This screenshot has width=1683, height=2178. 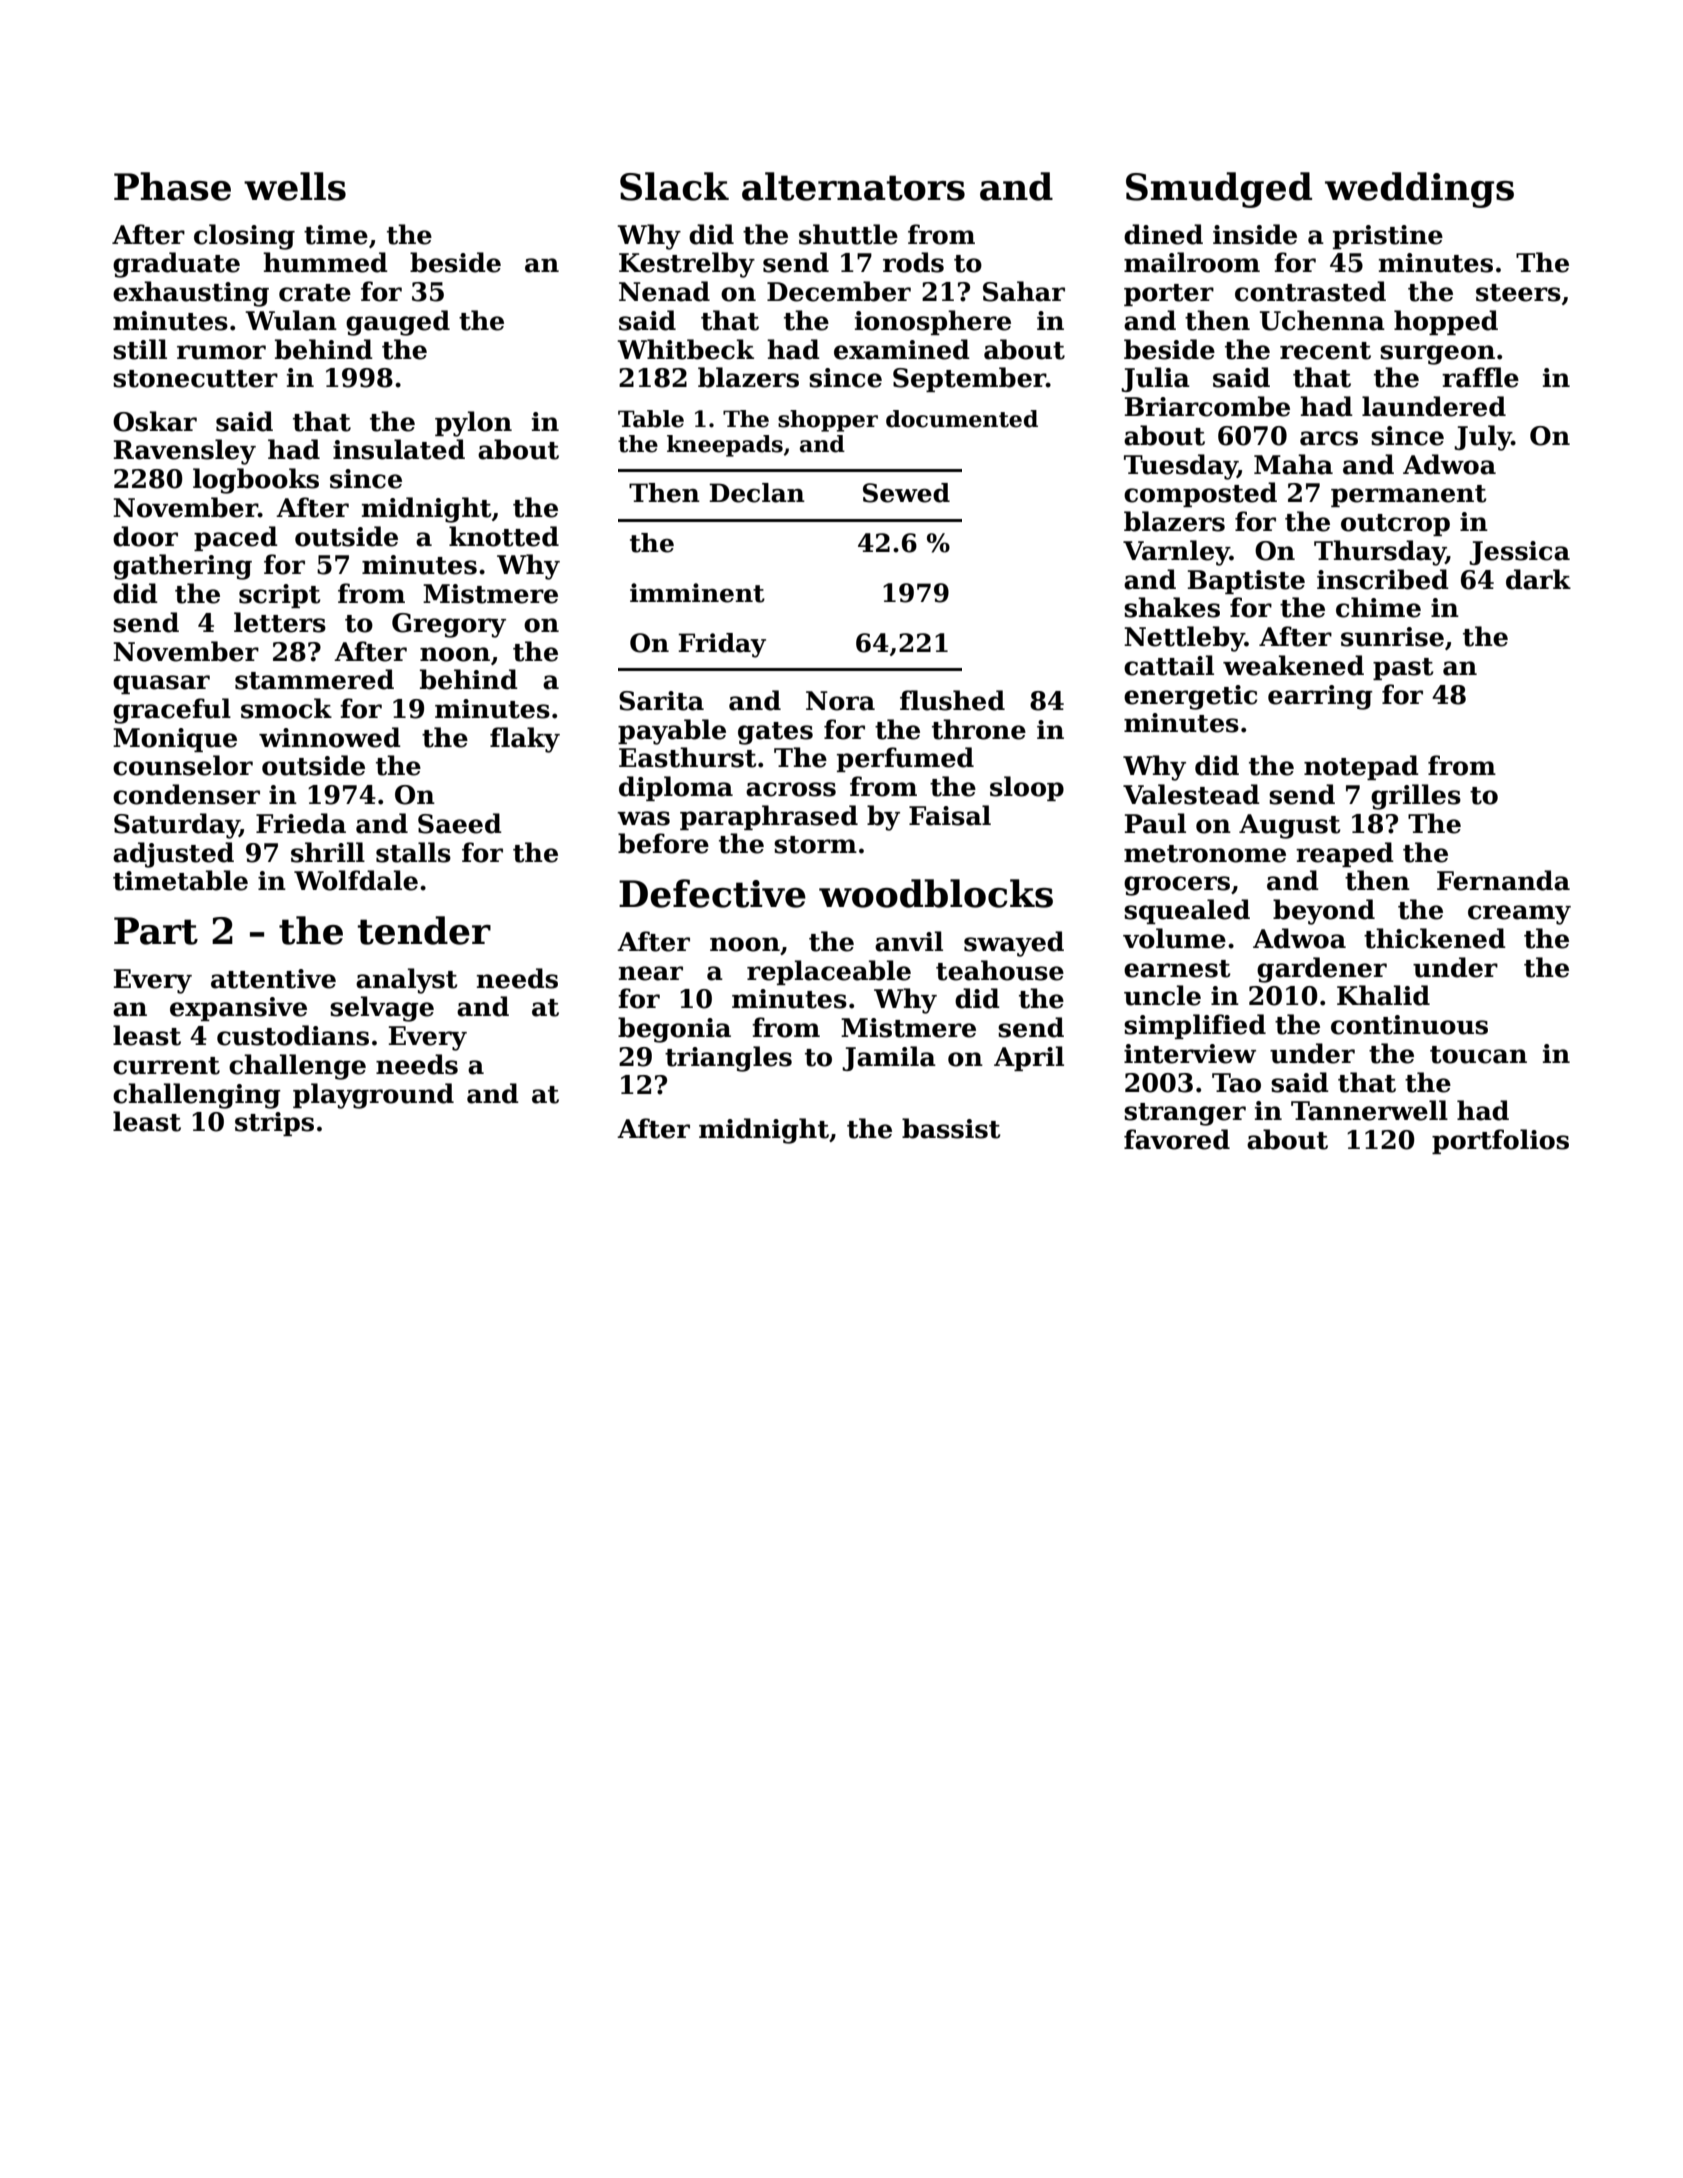 What do you see at coordinates (688, 757) in the screenshot?
I see `Easthurst` at bounding box center [688, 757].
